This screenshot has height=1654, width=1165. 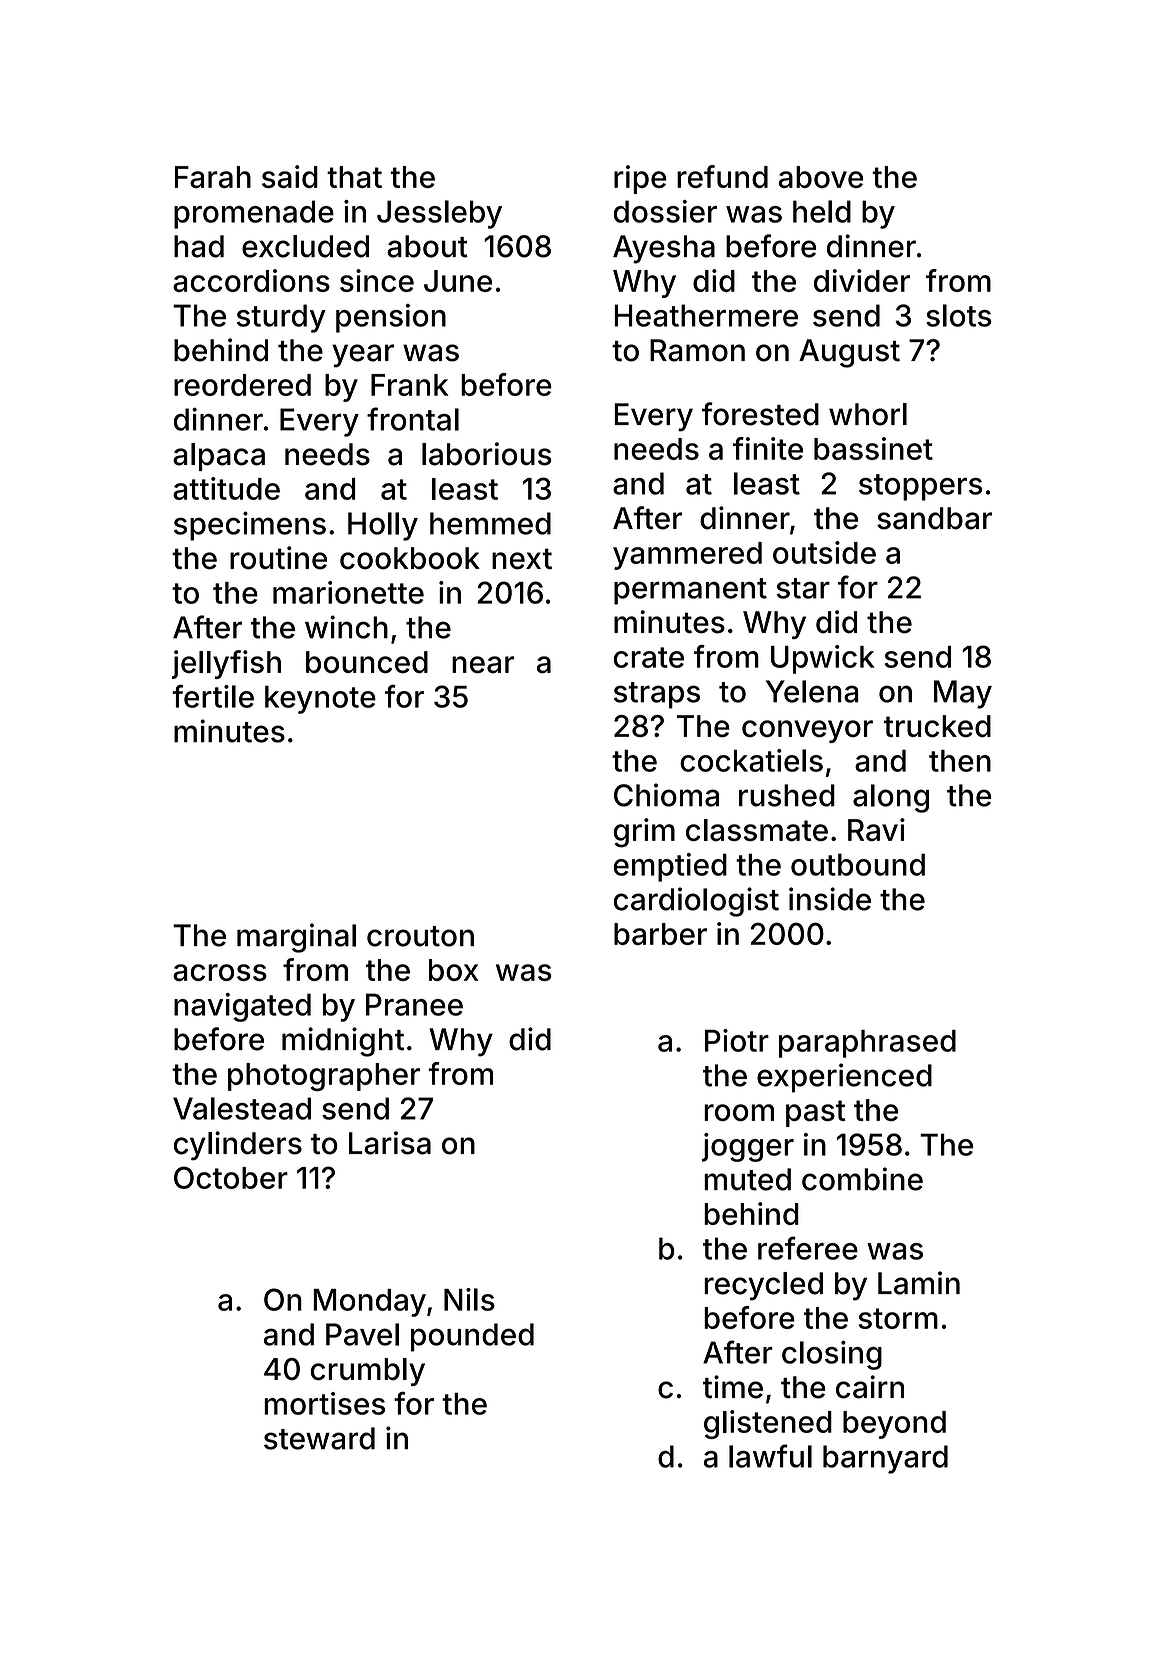 What do you see at coordinates (696, 902) in the screenshot?
I see `cardiologist` at bounding box center [696, 902].
